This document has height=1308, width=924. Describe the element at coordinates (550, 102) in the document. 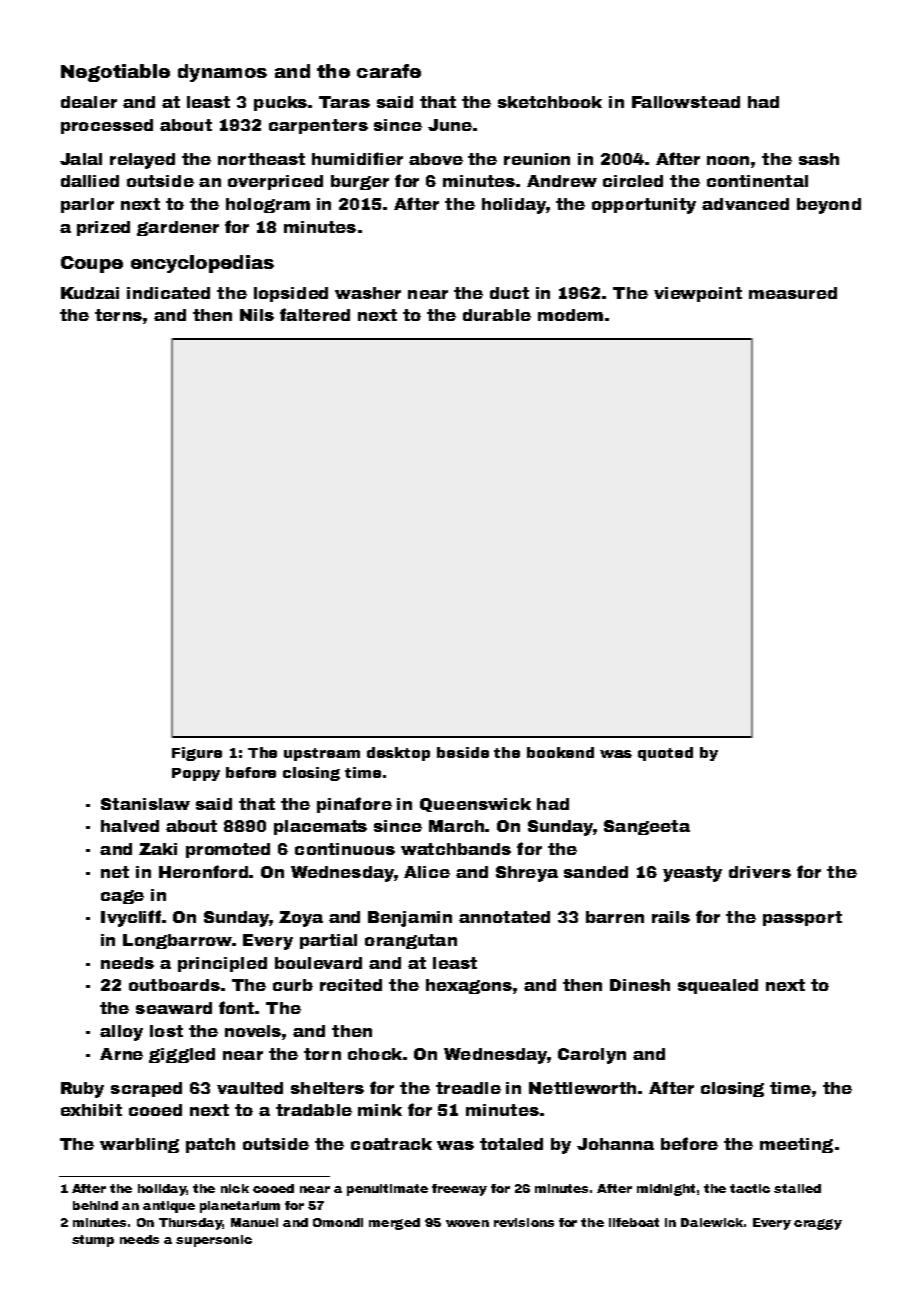

I see `sketchbook` at that location.
